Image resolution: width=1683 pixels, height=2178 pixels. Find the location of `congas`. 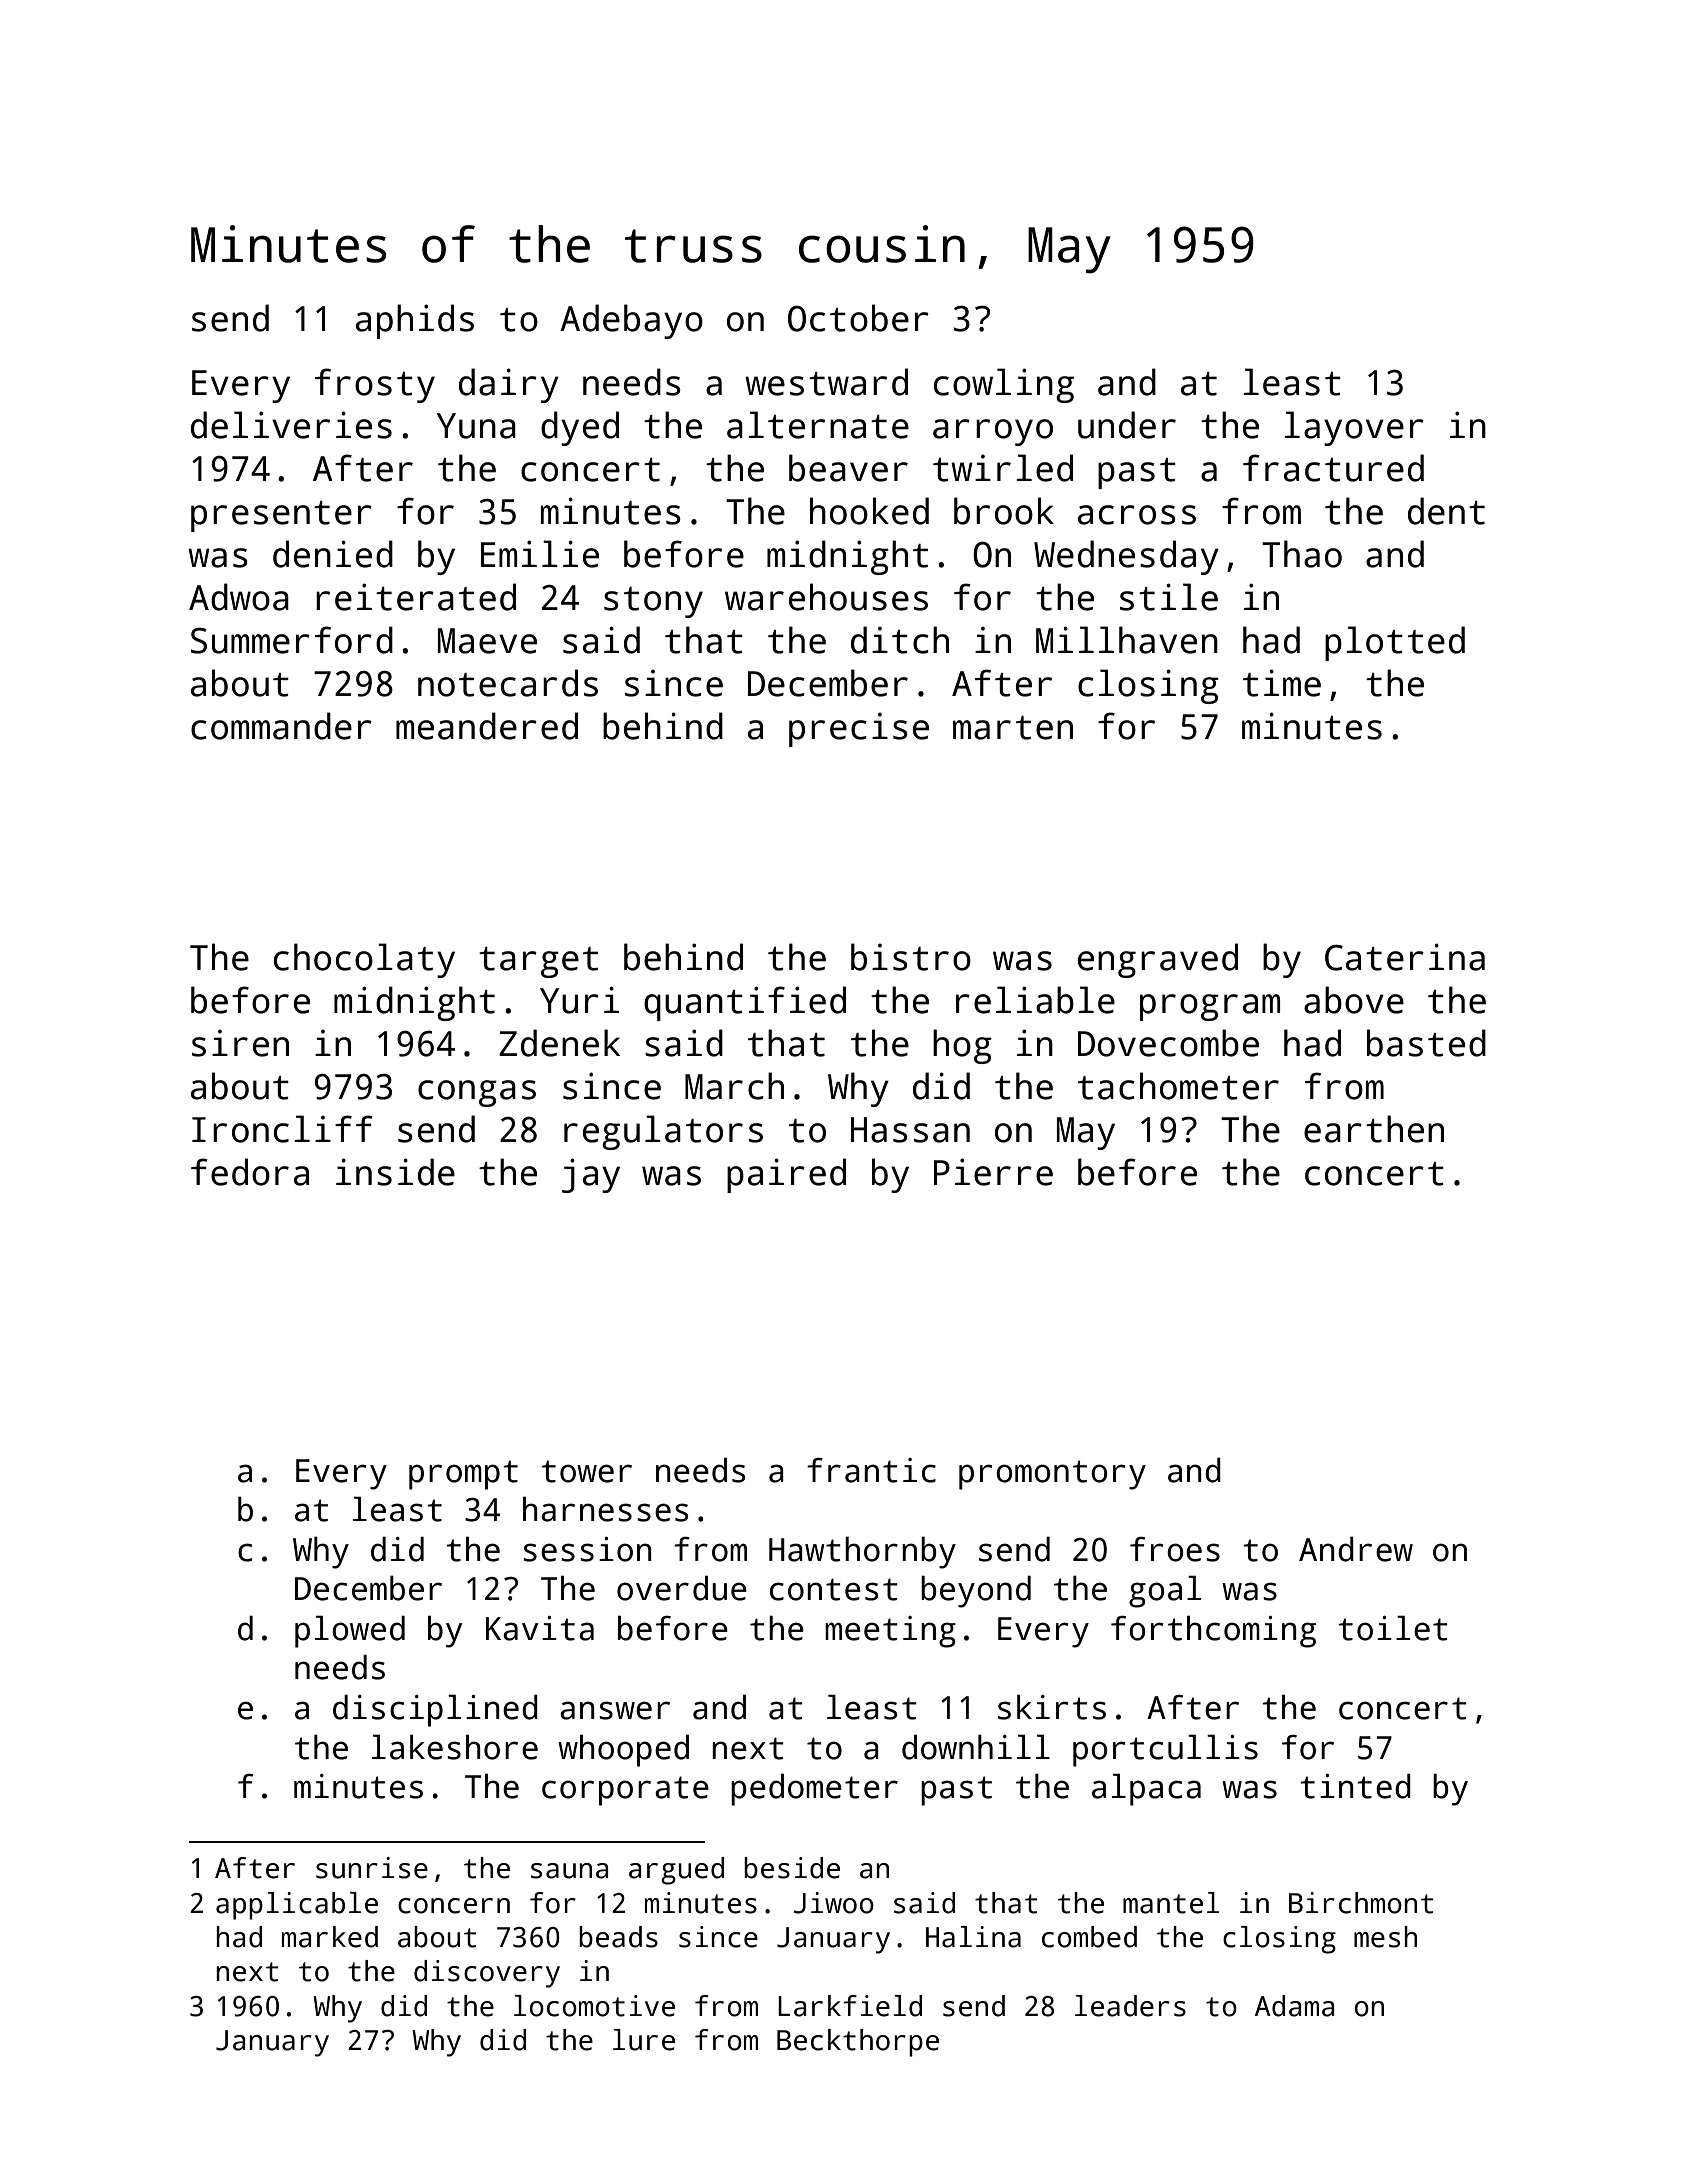

congas is located at coordinates (477, 1093).
